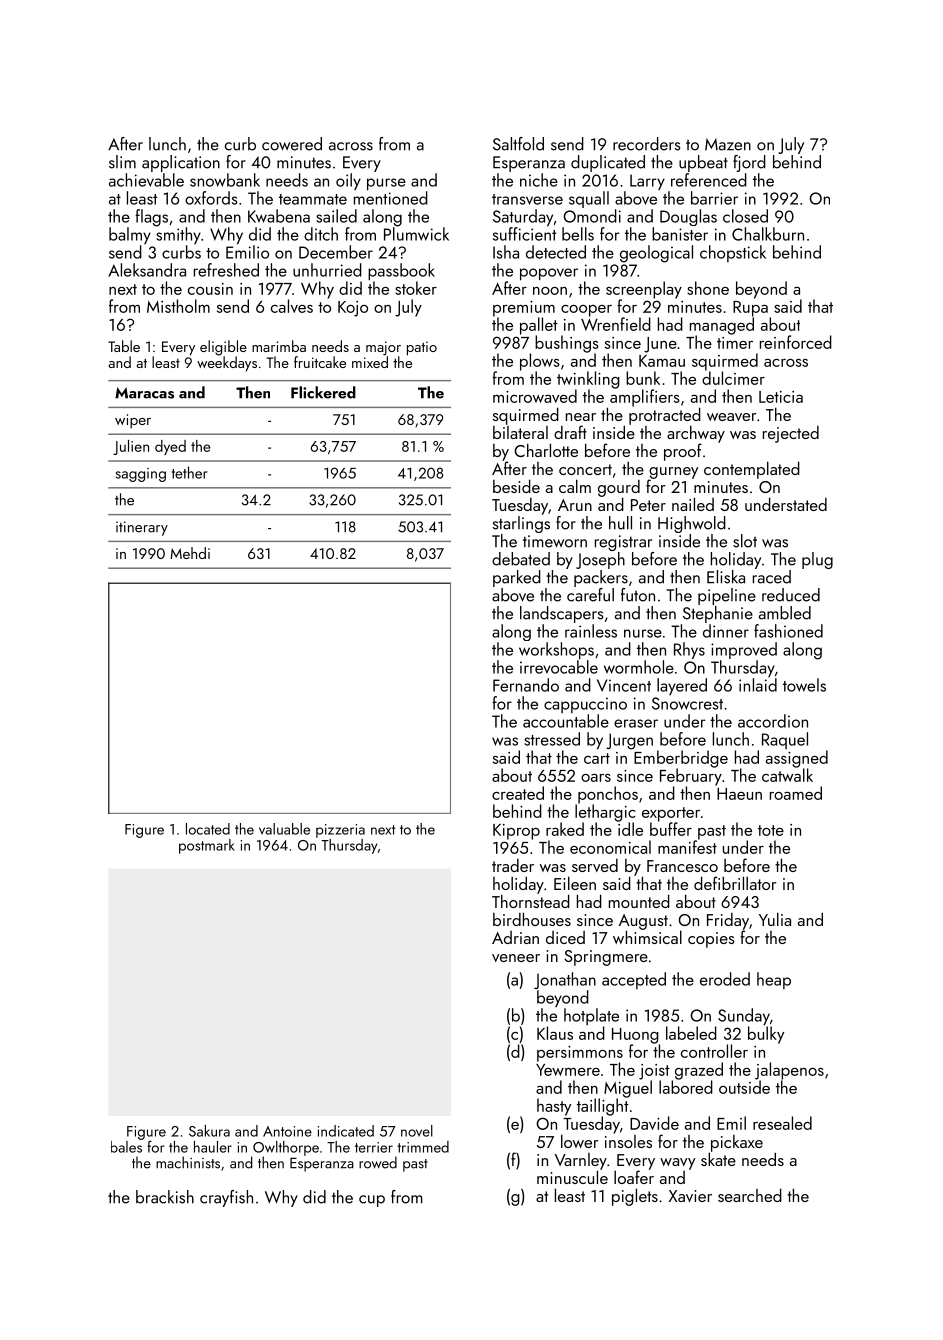 This document has width=943, height=1340. I want to click on Saltfold, so click(518, 144).
